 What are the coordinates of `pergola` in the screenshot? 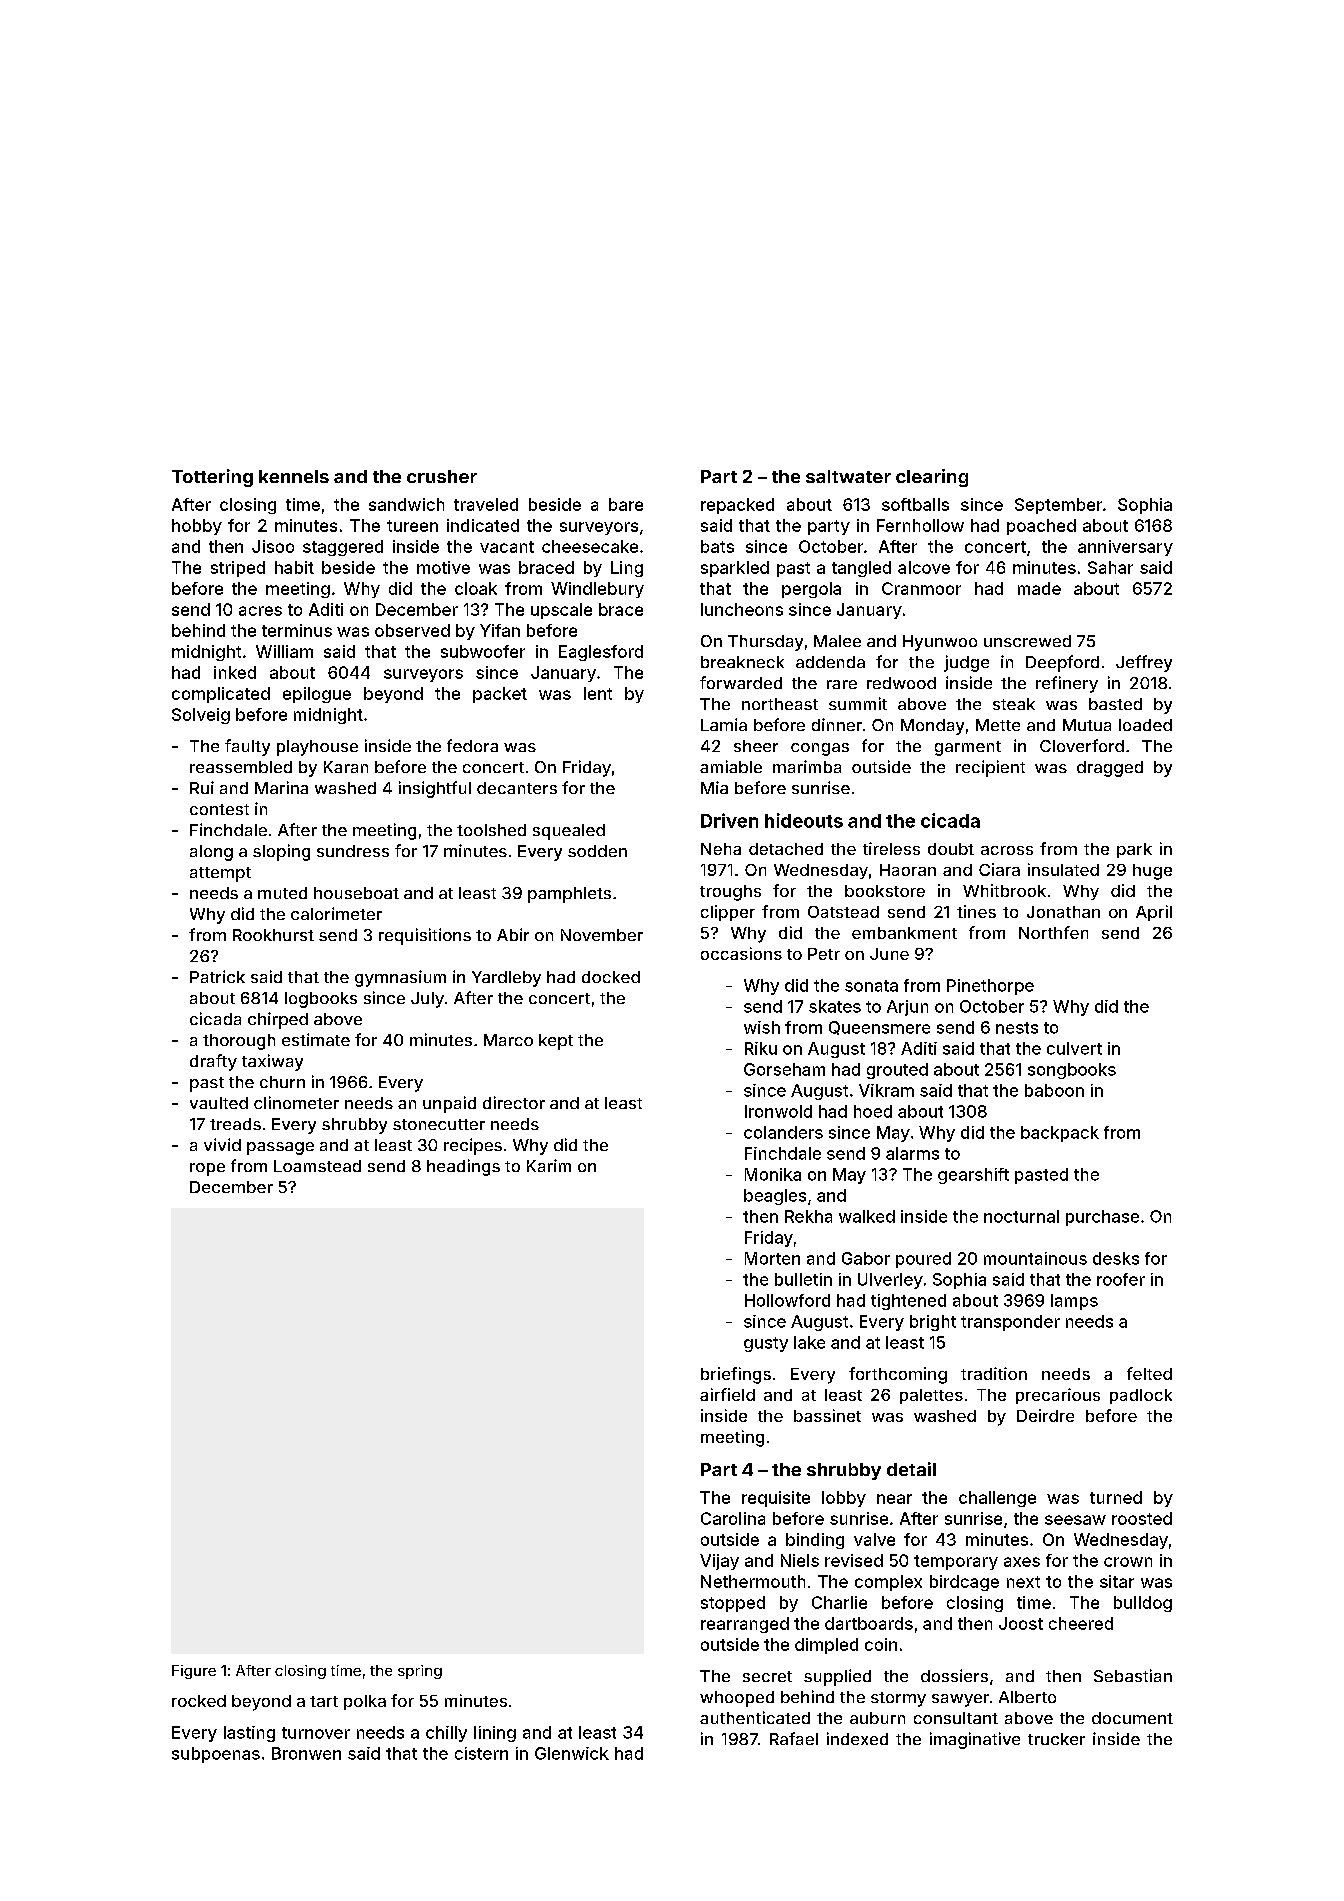 It's located at (811, 590).
